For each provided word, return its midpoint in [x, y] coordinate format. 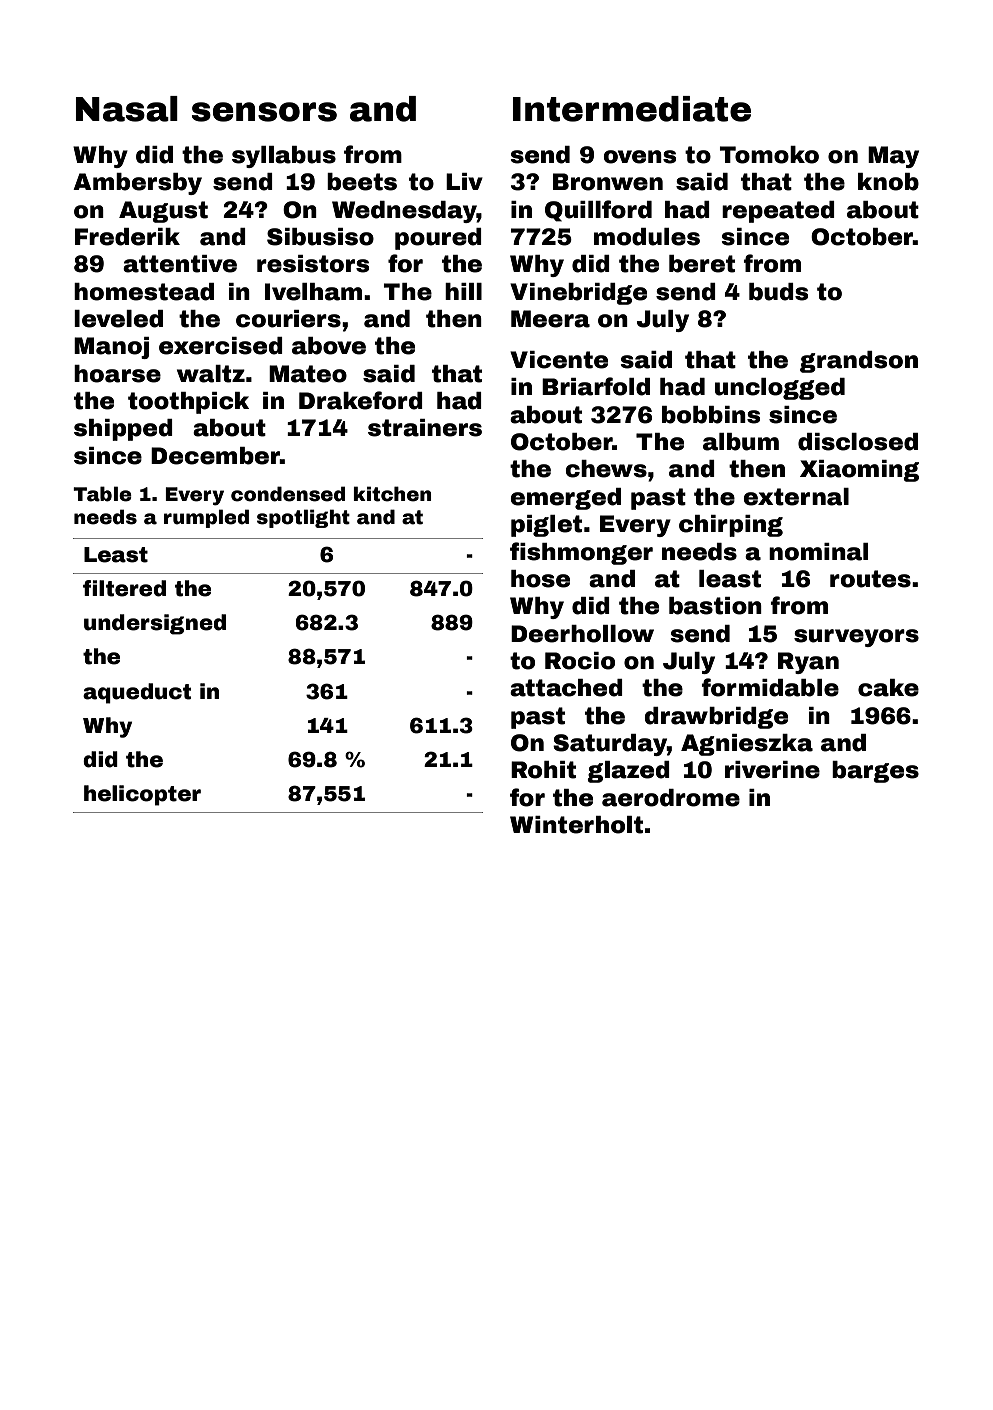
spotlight [303, 518]
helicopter [142, 795]
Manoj [111, 348]
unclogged [780, 389]
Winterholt [576, 825]
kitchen [392, 494]
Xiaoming [859, 471]
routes [870, 579]
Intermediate [632, 109]
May [893, 157]
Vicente [559, 360]
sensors [264, 112]
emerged [566, 499]
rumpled [206, 518]
